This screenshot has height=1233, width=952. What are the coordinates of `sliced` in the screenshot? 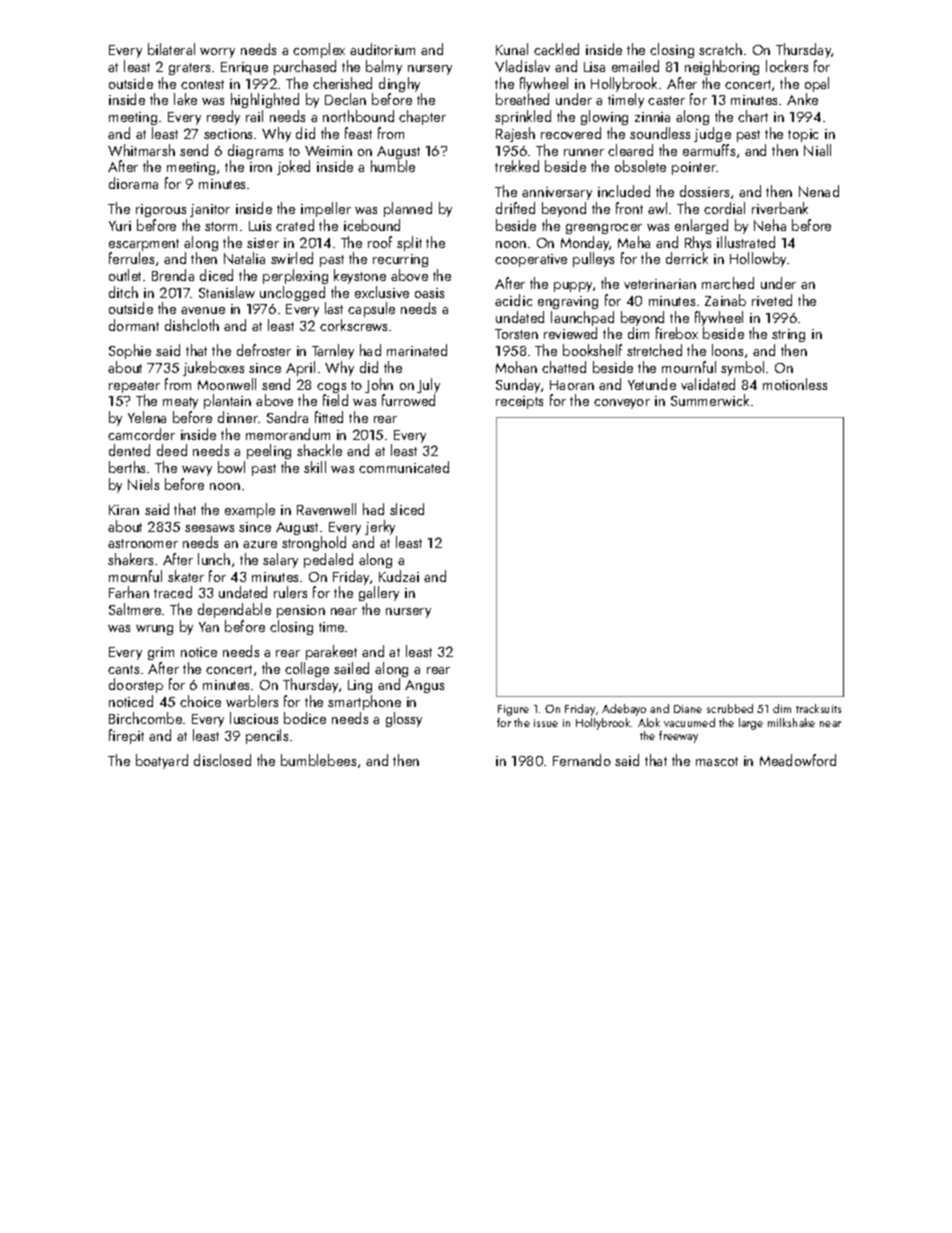 It's located at (407, 509).
